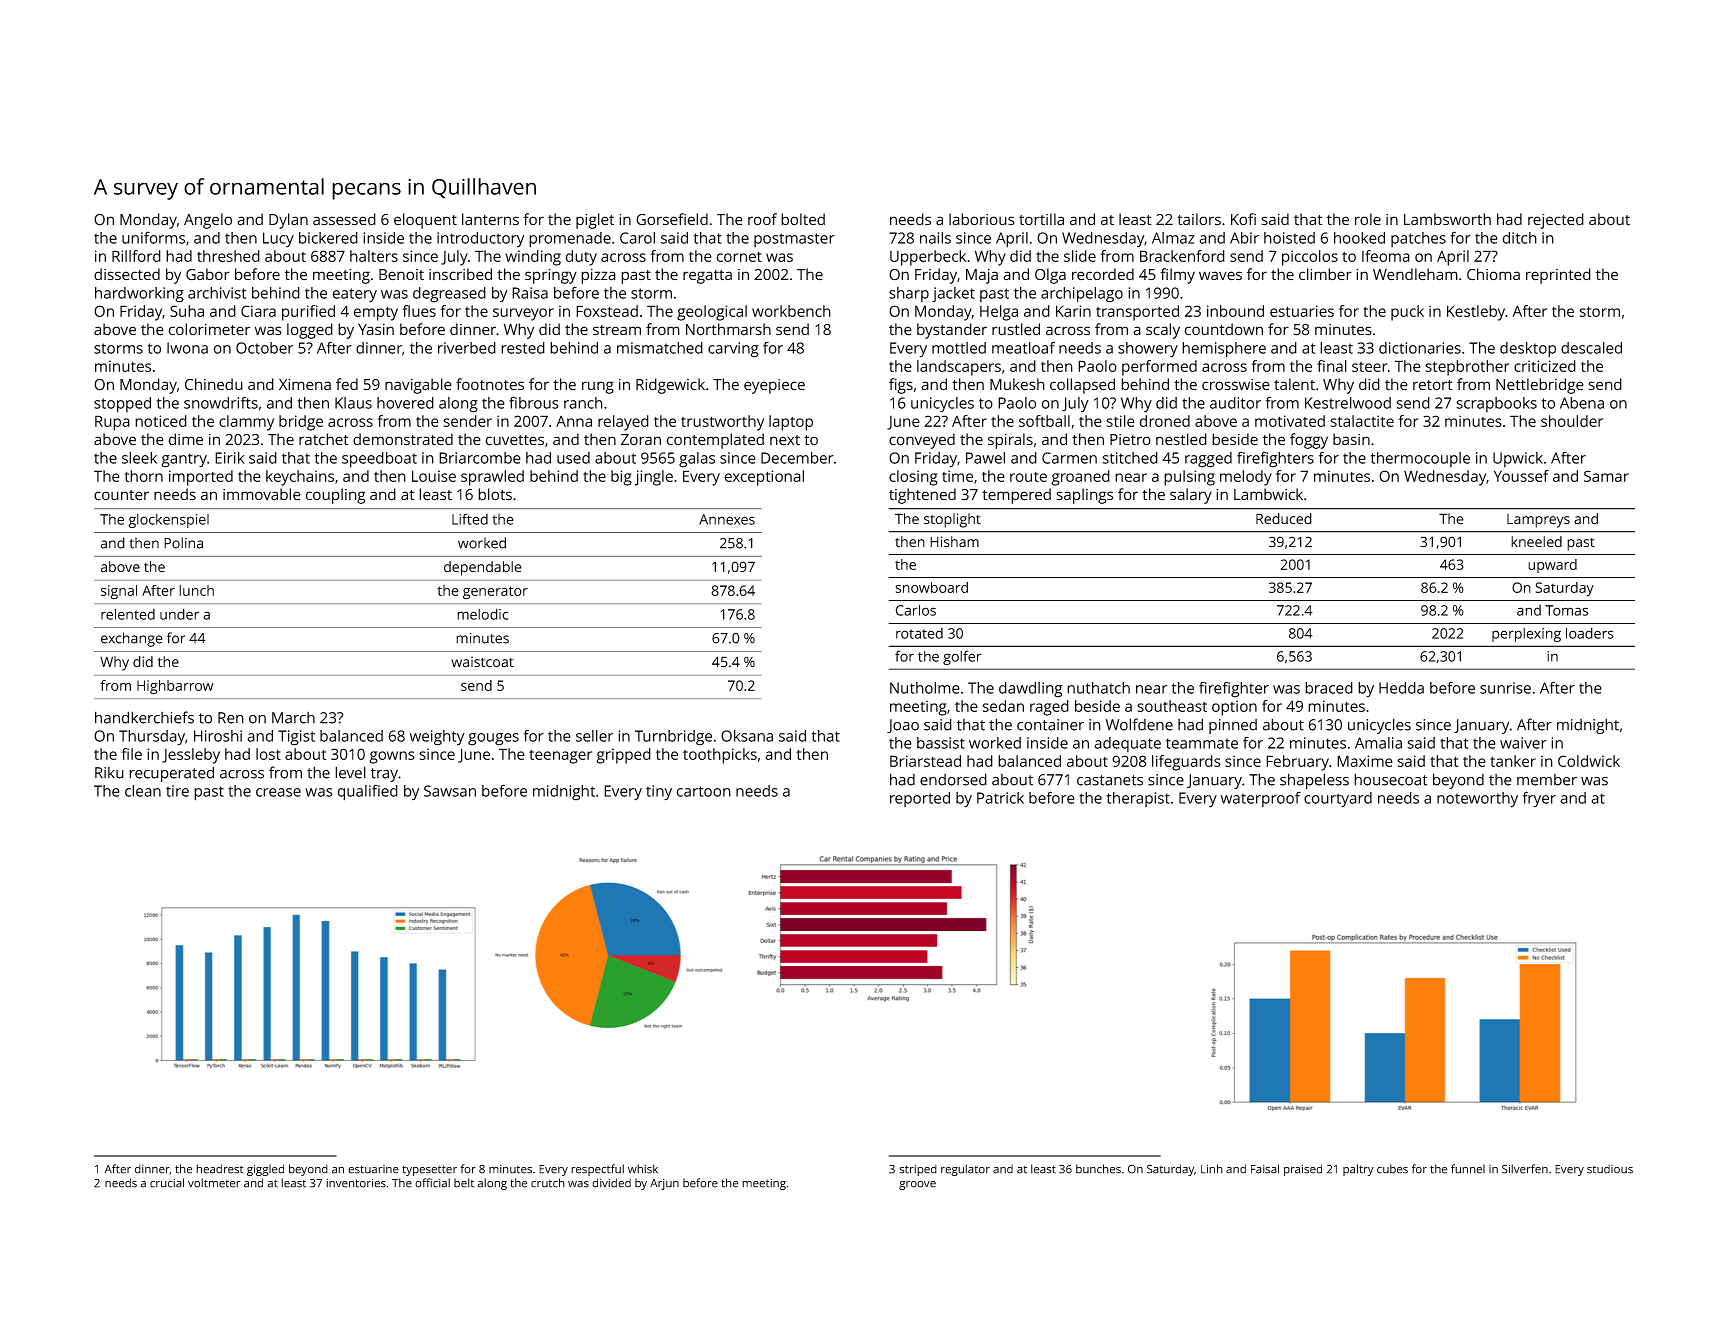 The width and height of the screenshot is (1729, 1336). Describe the element at coordinates (1098, 1169) in the screenshot. I see `bunches` at that location.
